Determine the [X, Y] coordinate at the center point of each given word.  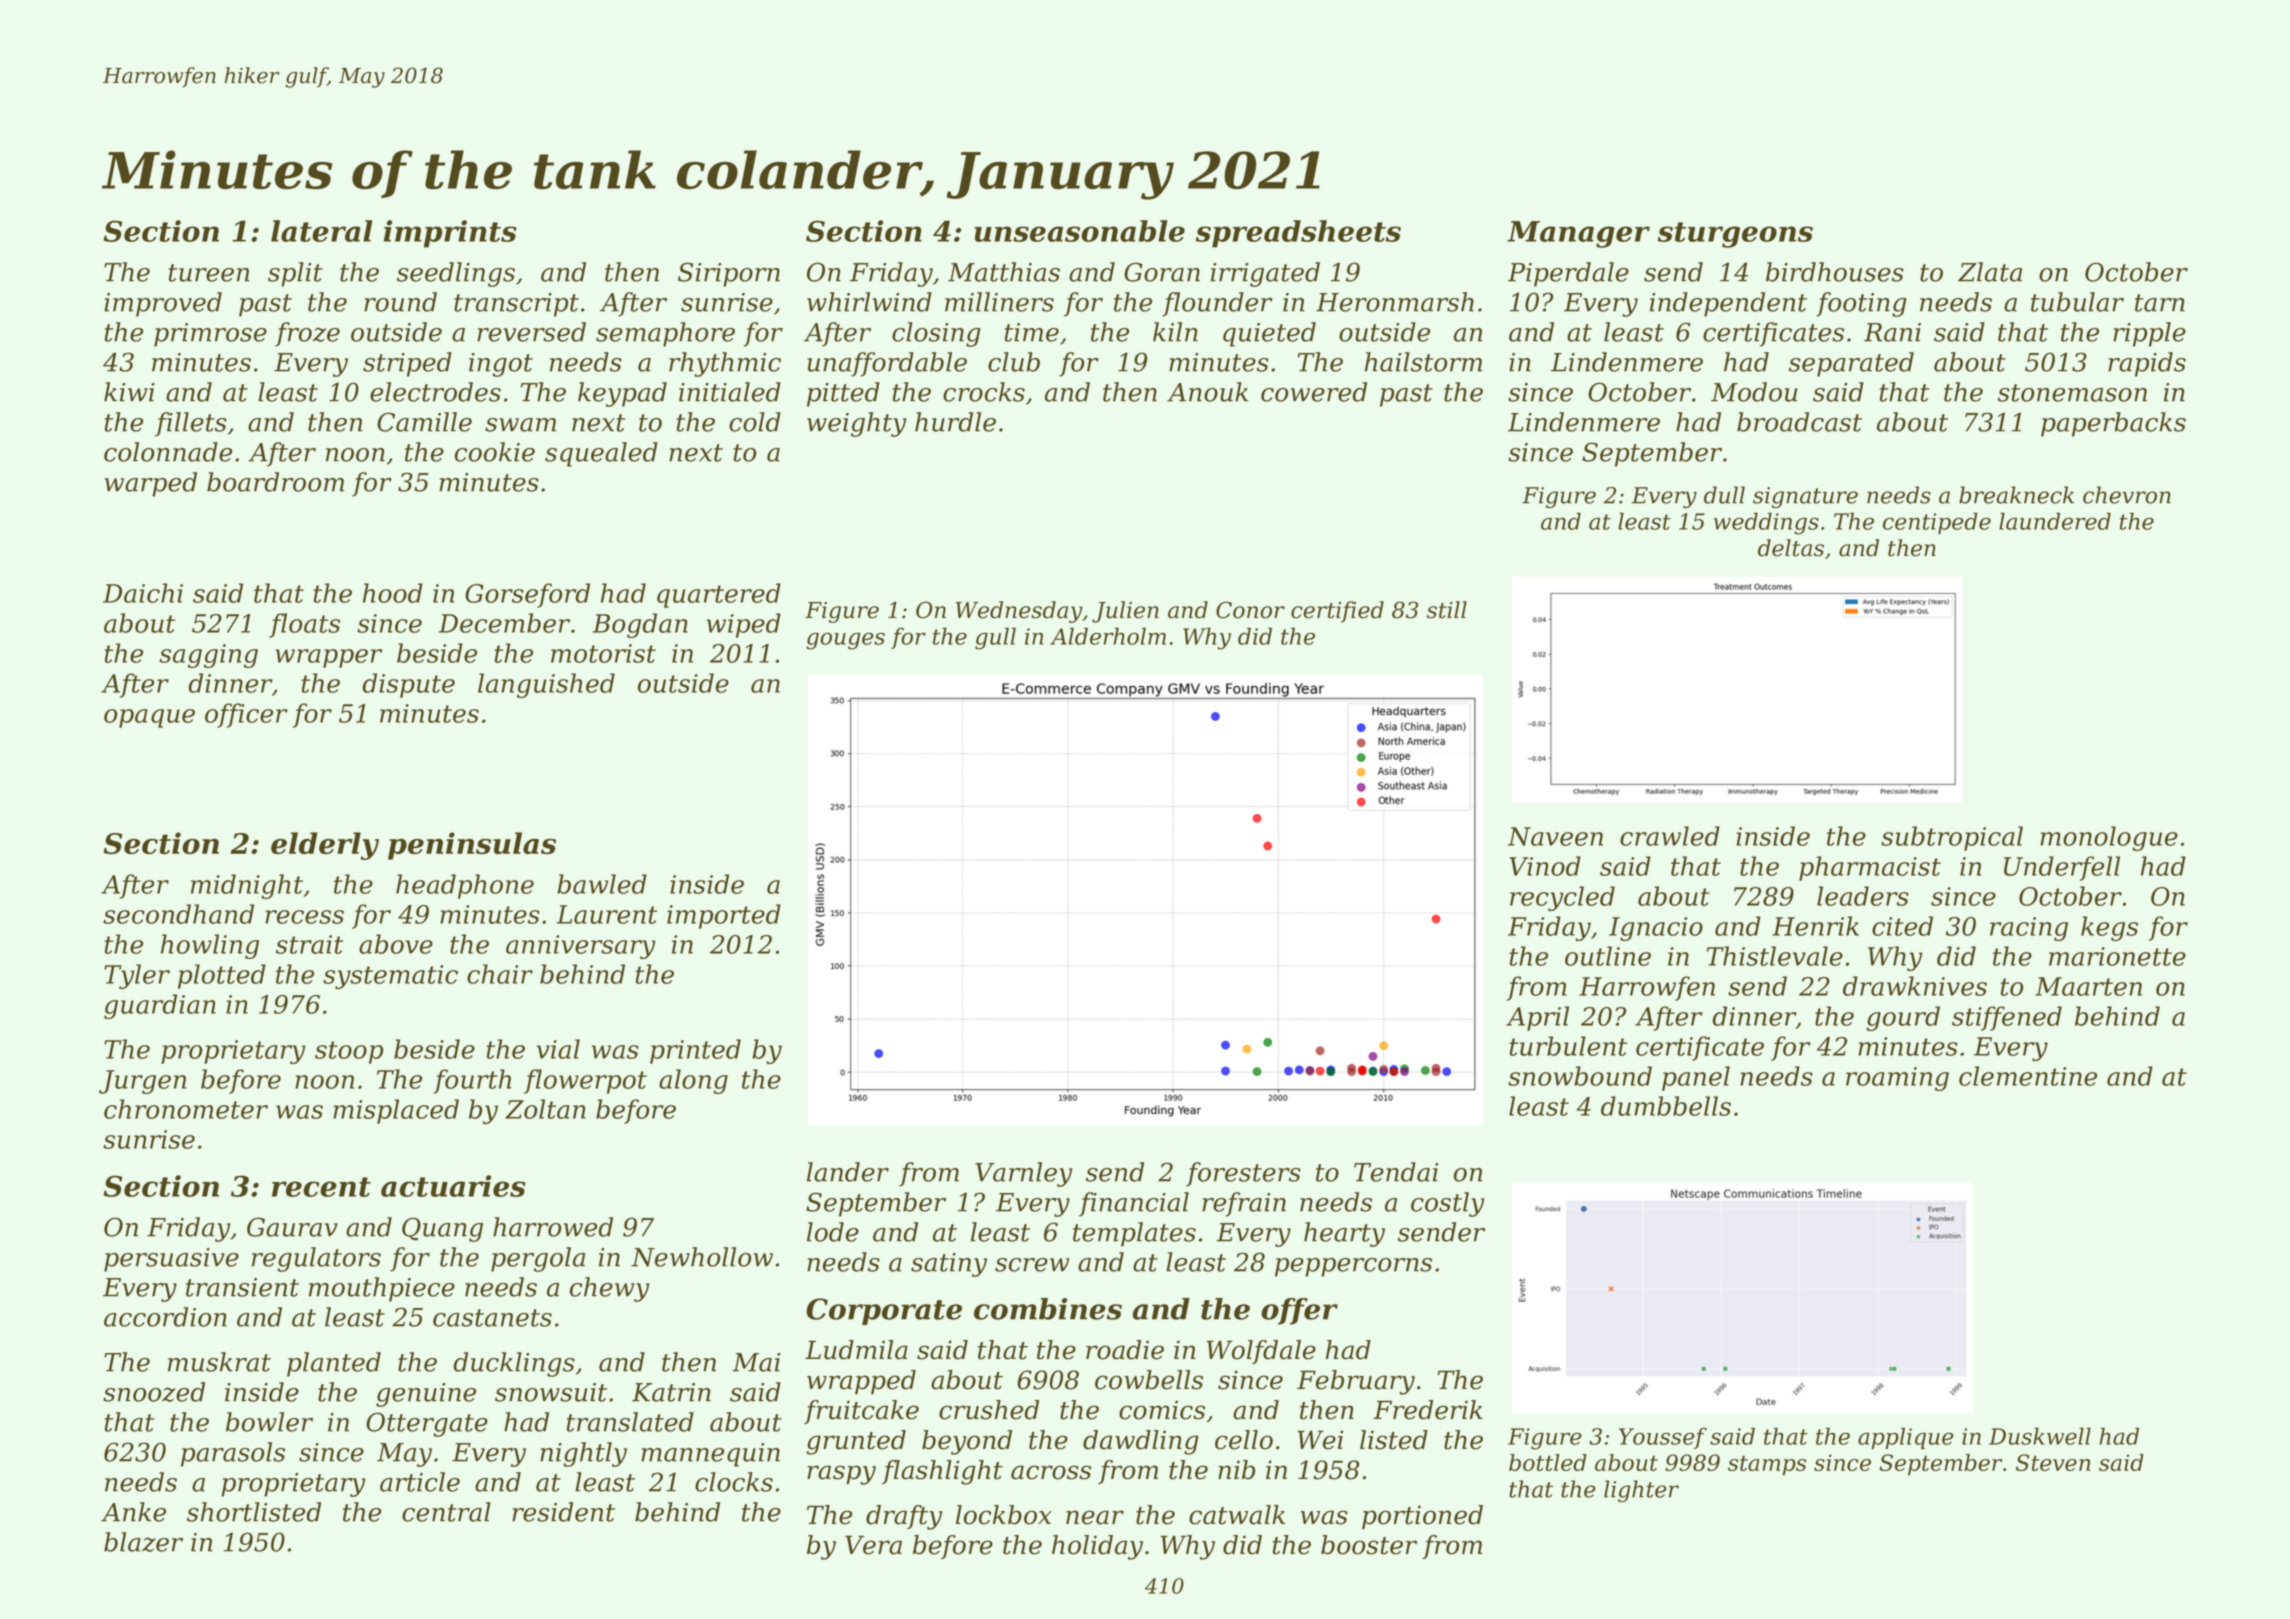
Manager [1578, 234]
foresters [1243, 1174]
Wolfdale [1261, 1352]
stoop [349, 1052]
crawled [1670, 836]
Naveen [1555, 836]
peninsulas [472, 846]
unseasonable [1079, 231]
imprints [450, 234]
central [446, 1512]
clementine [2028, 1076]
